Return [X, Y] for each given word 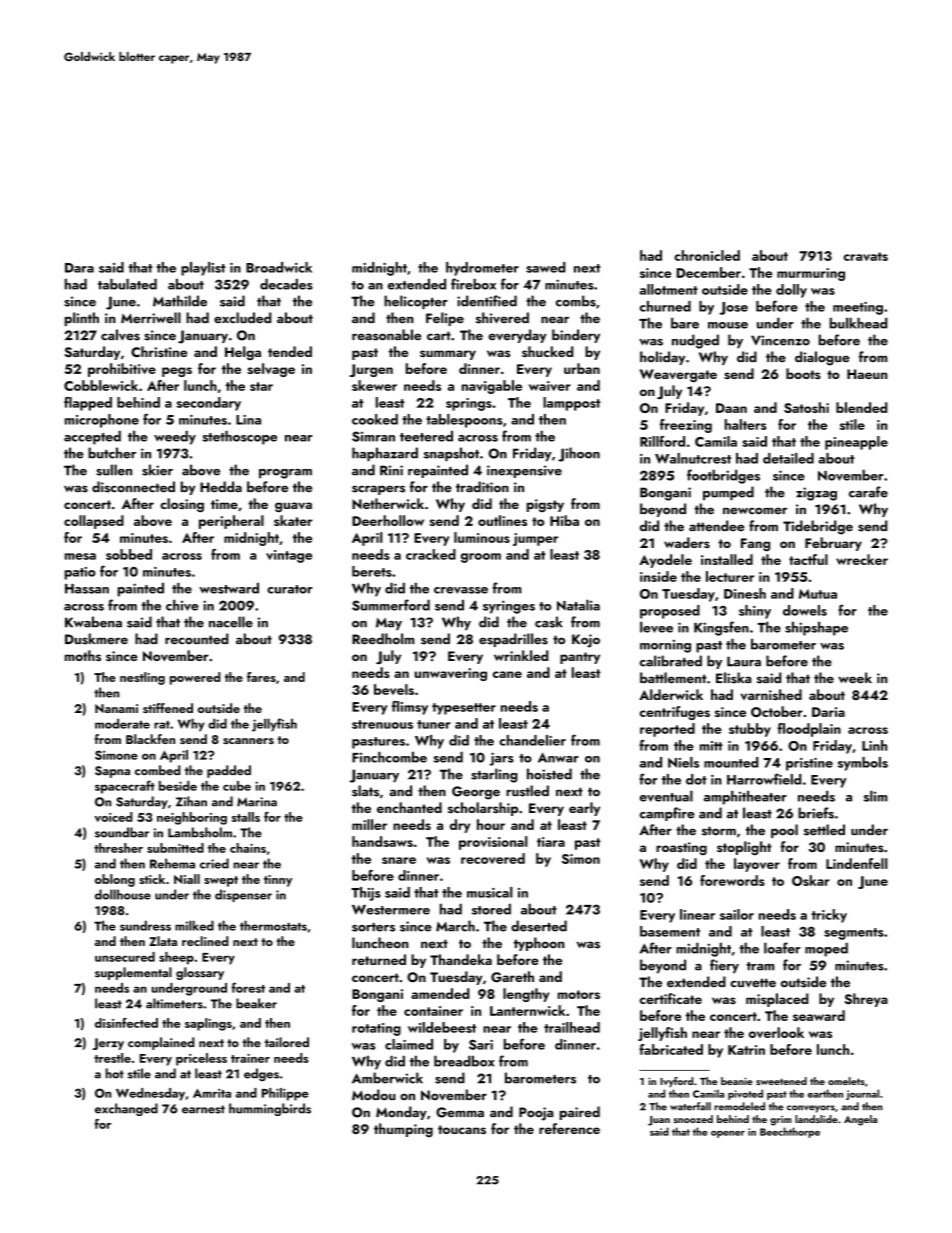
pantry [580, 658]
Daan [731, 408]
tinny [278, 881]
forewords [732, 880]
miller [369, 824]
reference [569, 1128]
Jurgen [371, 370]
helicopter [416, 302]
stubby [750, 730]
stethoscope [239, 437]
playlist [203, 269]
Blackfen [150, 739]
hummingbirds [270, 1109]
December [709, 272]
